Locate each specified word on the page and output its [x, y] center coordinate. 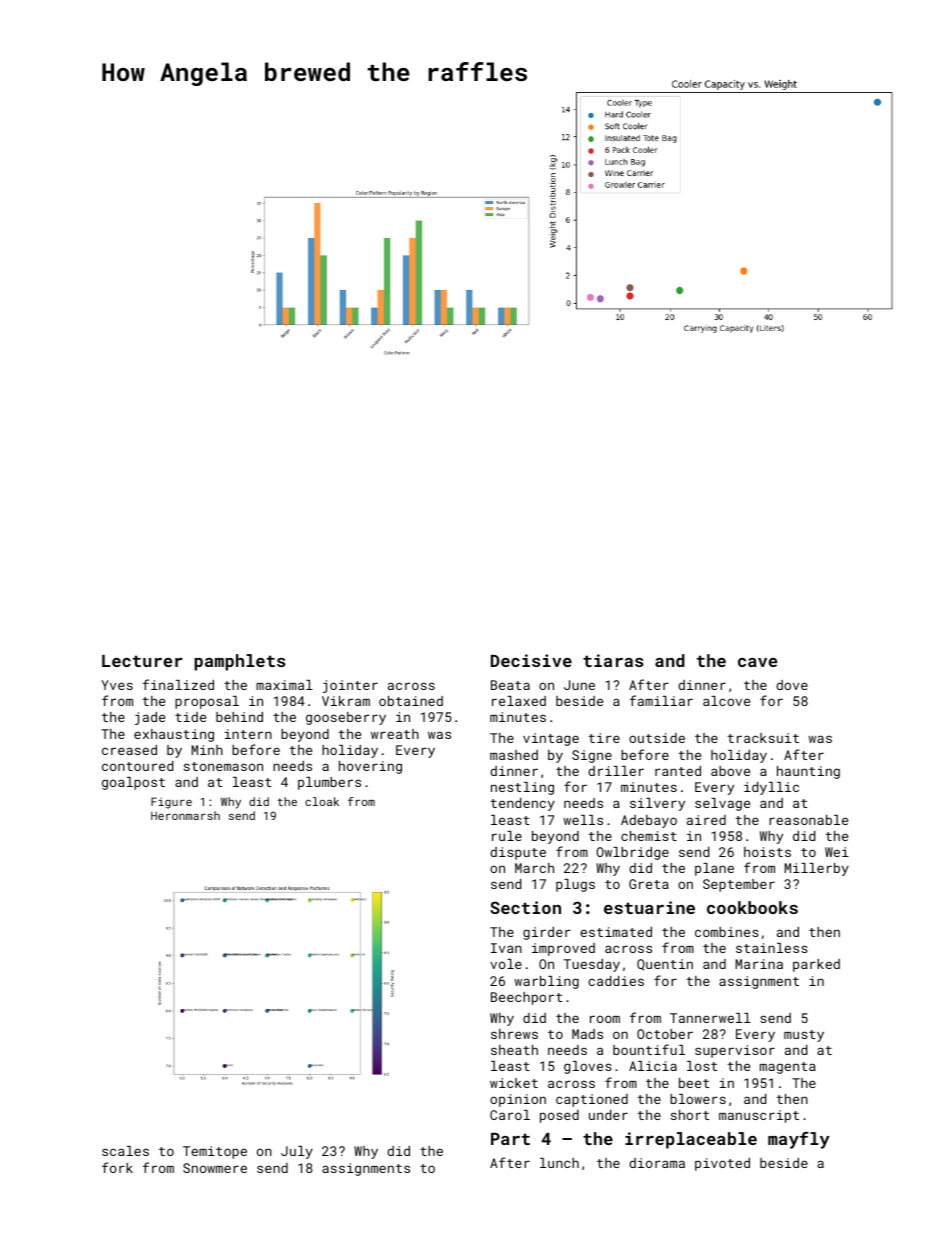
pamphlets [239, 662]
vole [506, 964]
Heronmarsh [185, 815]
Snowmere [215, 1168]
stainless [772, 948]
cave [757, 662]
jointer [350, 686]
